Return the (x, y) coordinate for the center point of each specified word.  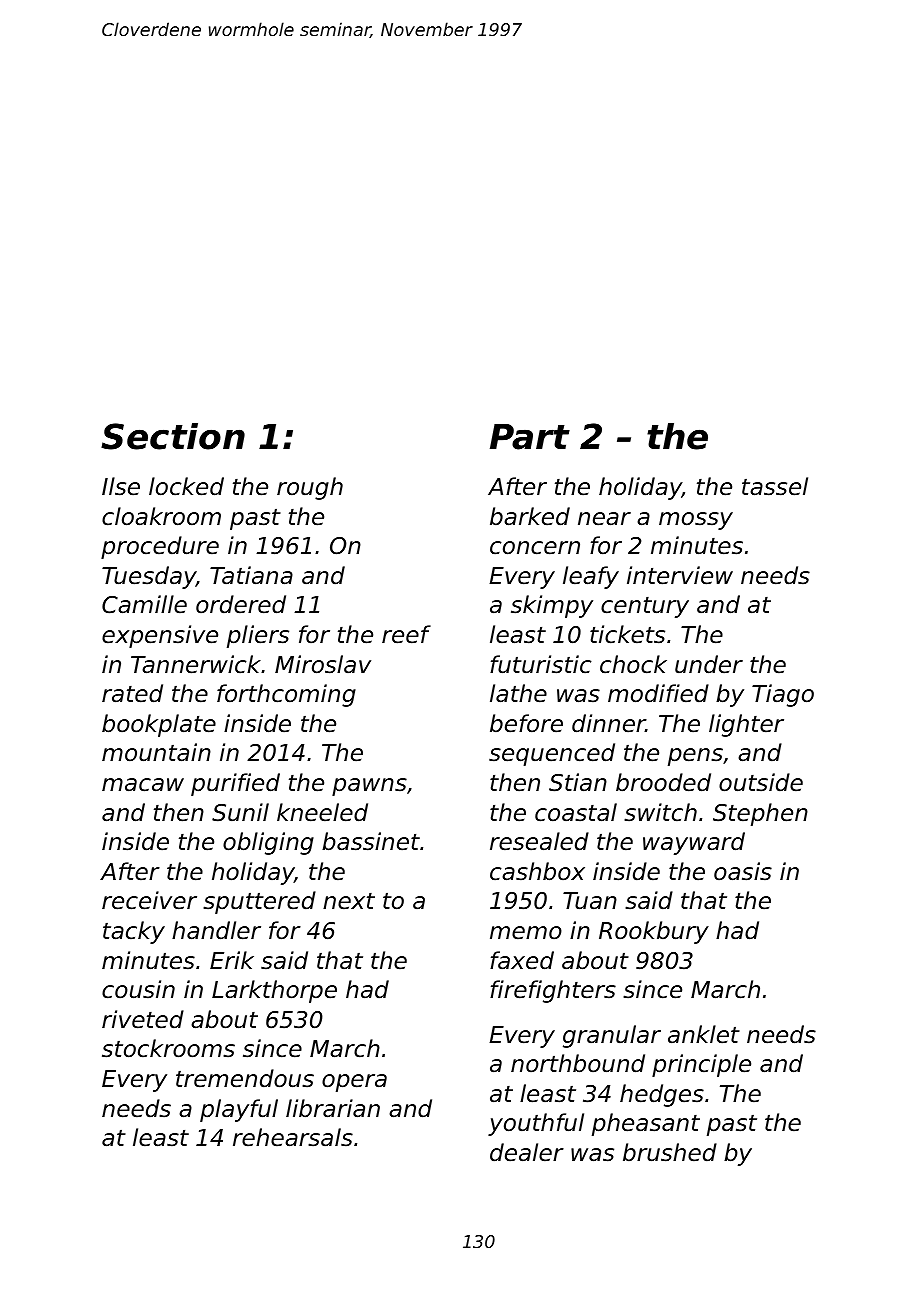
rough (310, 488)
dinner (609, 723)
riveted (143, 1019)
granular (612, 1036)
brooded (663, 782)
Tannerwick (196, 664)
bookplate (159, 725)
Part (530, 437)
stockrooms (168, 1048)
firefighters (553, 991)
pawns (369, 787)
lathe (518, 693)
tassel (775, 486)
